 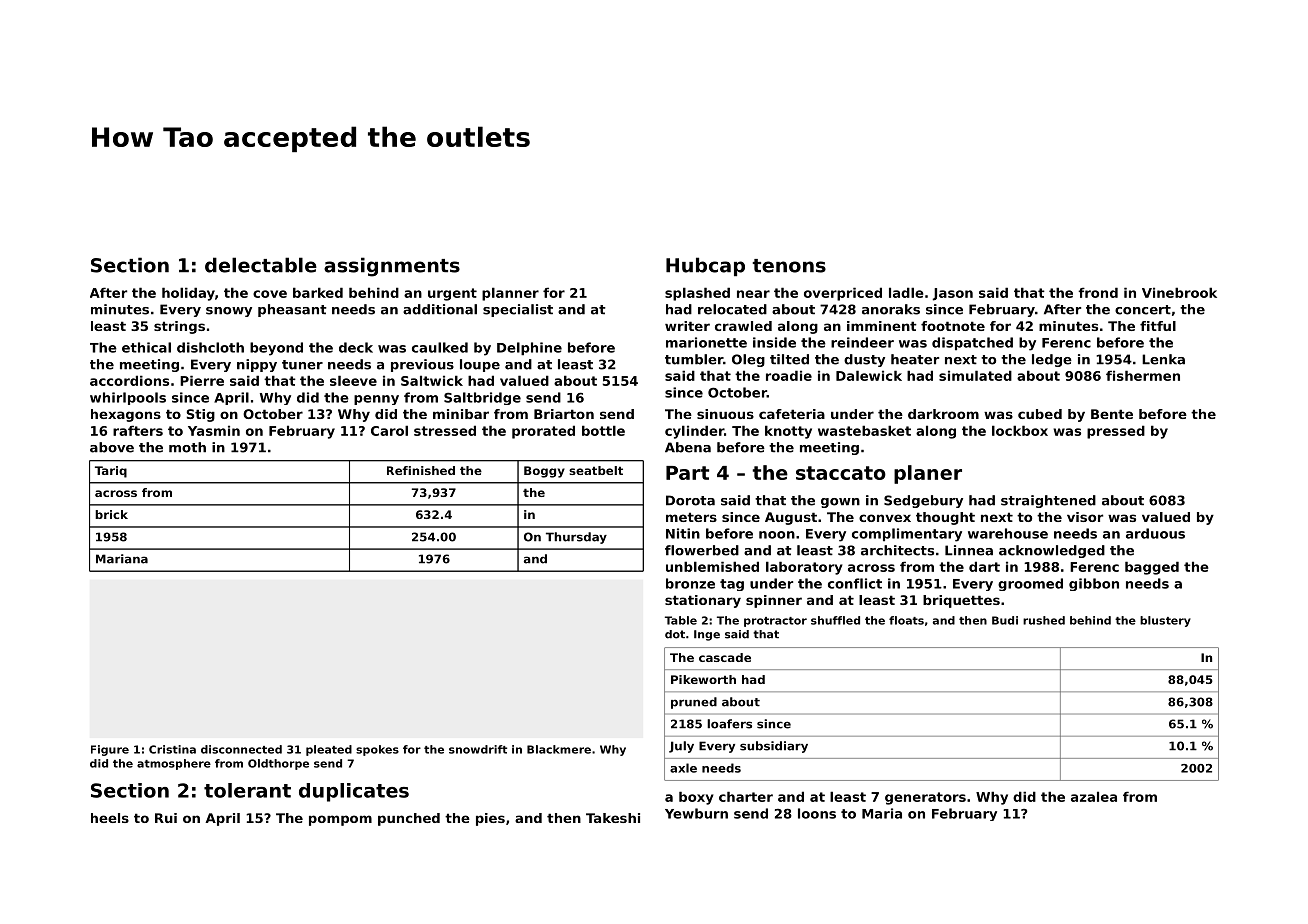 I want to click on Refinished, so click(x=421, y=470).
